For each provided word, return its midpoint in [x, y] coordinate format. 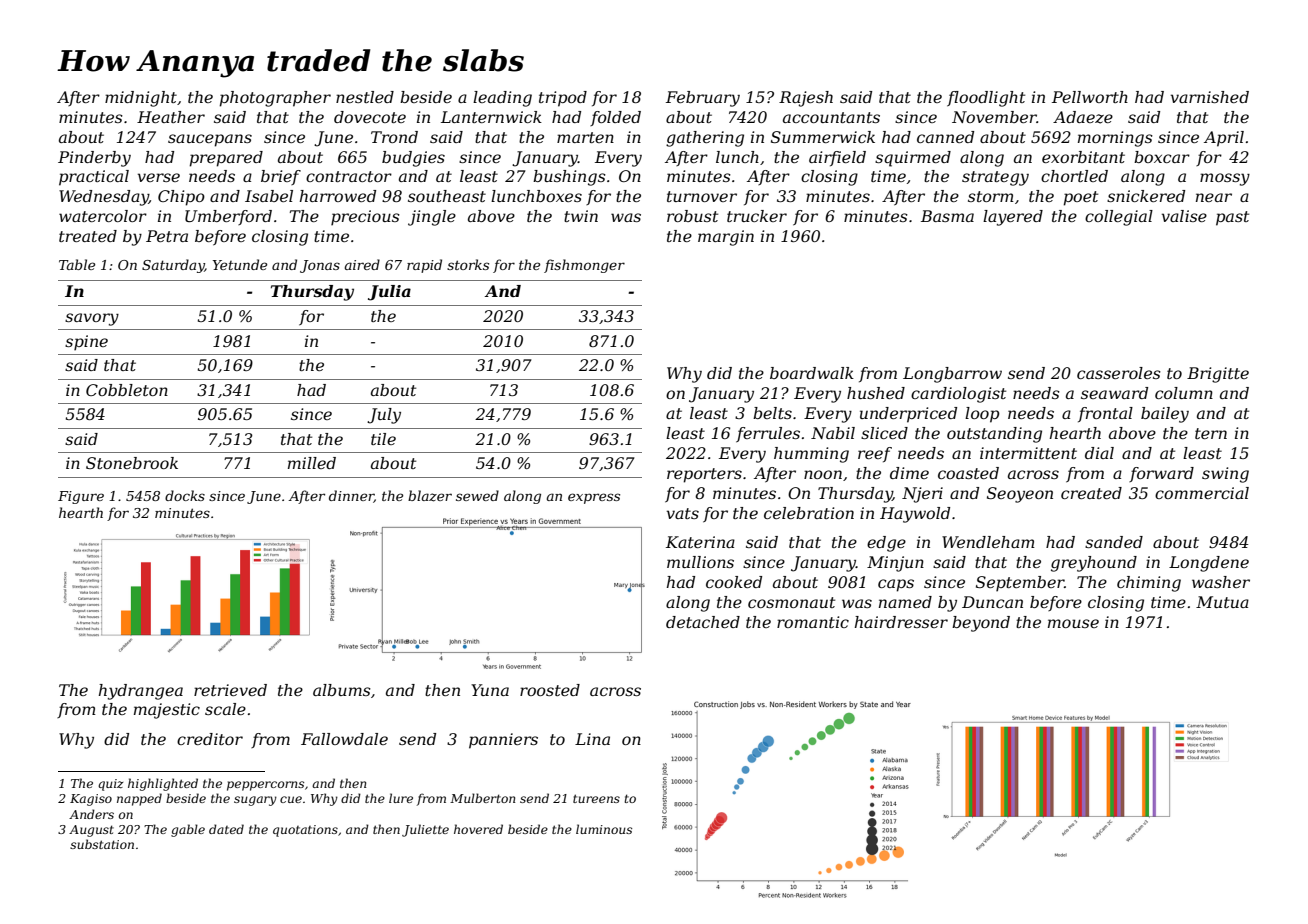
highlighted [163, 784]
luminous [604, 829]
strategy [995, 178]
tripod [563, 99]
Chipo [181, 198]
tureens [596, 798]
